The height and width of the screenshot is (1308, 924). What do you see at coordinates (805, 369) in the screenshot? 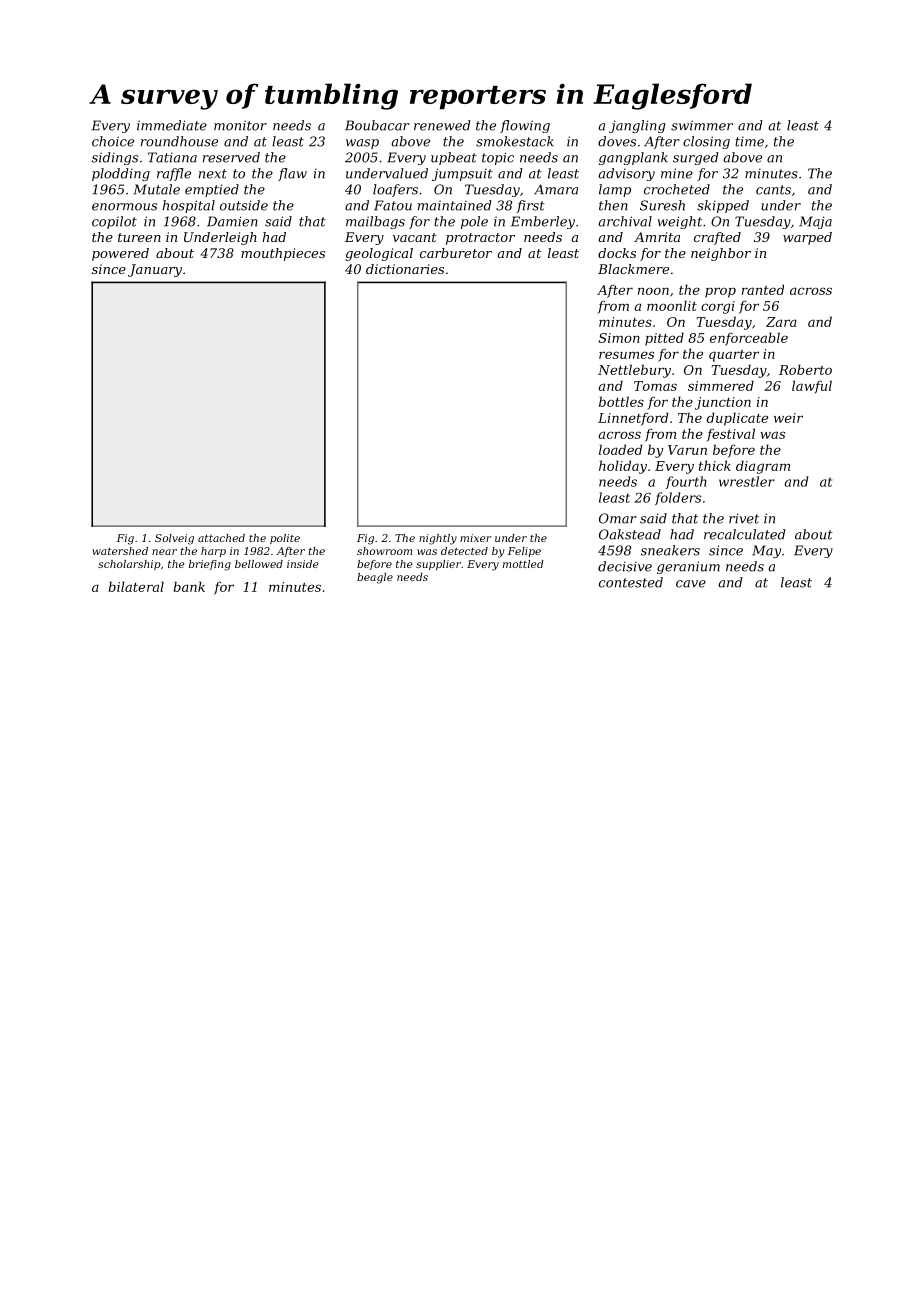
I see `Roberto` at bounding box center [805, 369].
